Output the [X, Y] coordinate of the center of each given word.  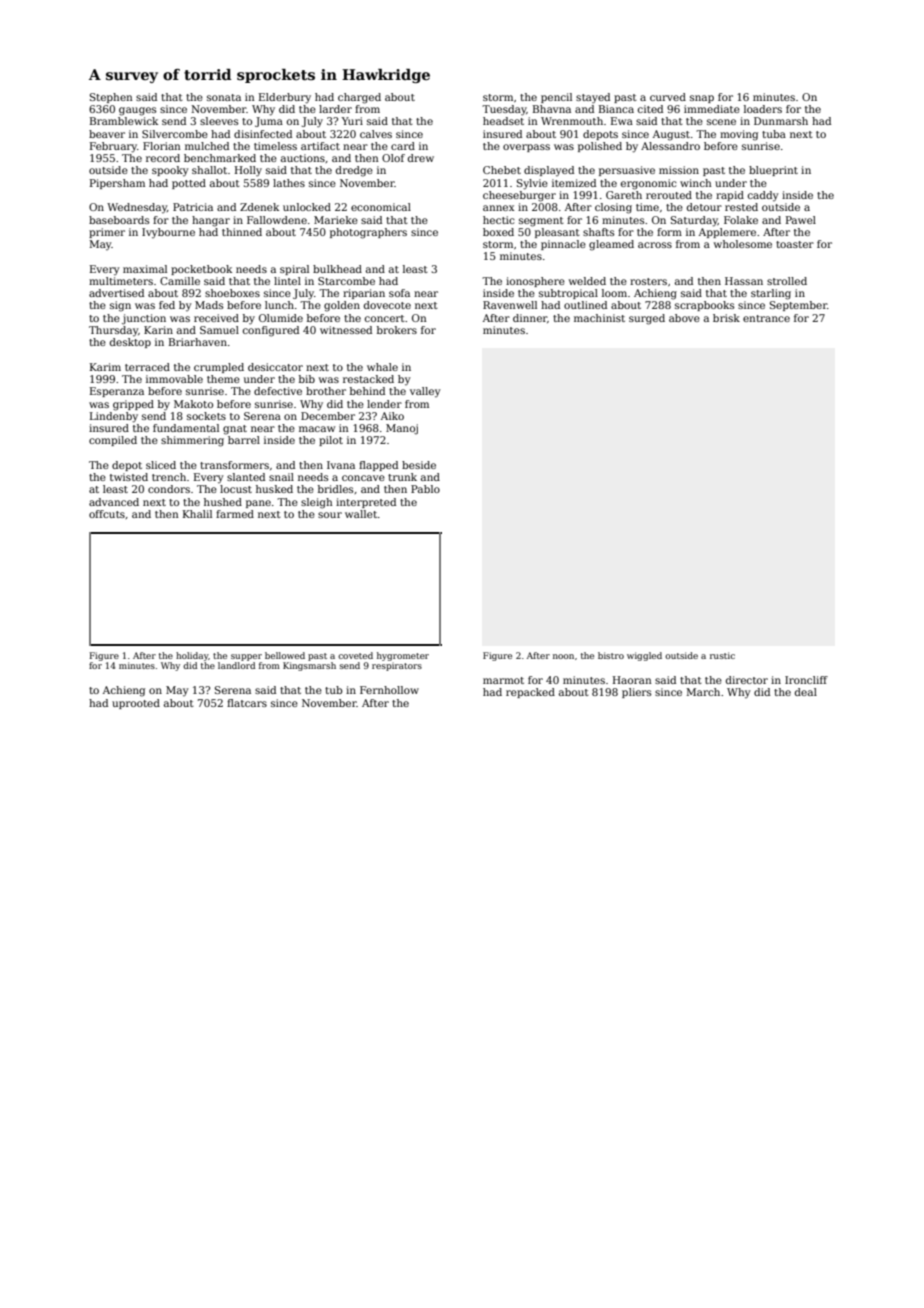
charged [359, 98]
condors [169, 489]
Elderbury [285, 98]
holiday [192, 656]
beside [419, 465]
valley [425, 392]
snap [702, 99]
